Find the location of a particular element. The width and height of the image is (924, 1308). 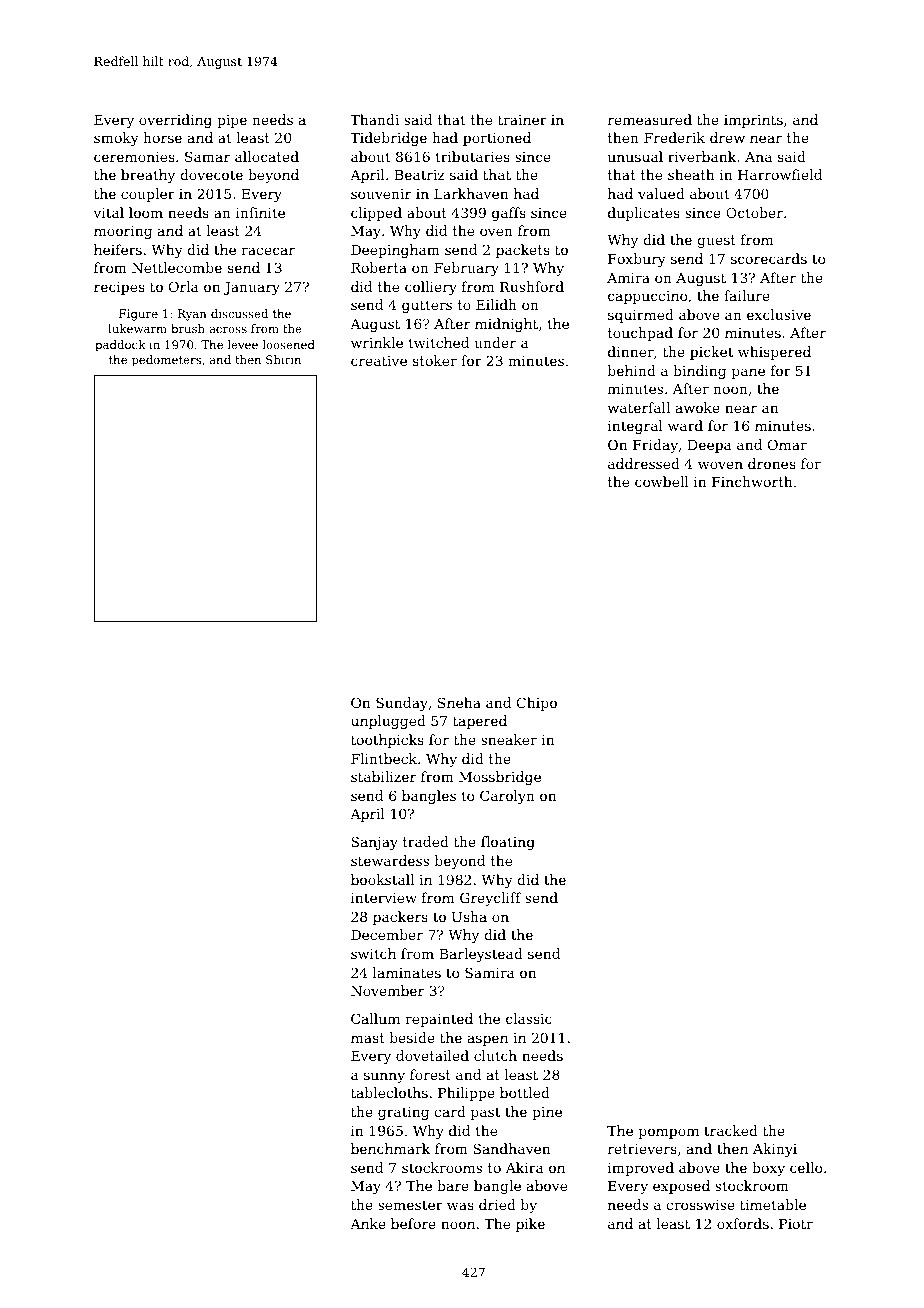

Anke is located at coordinates (368, 1223).
